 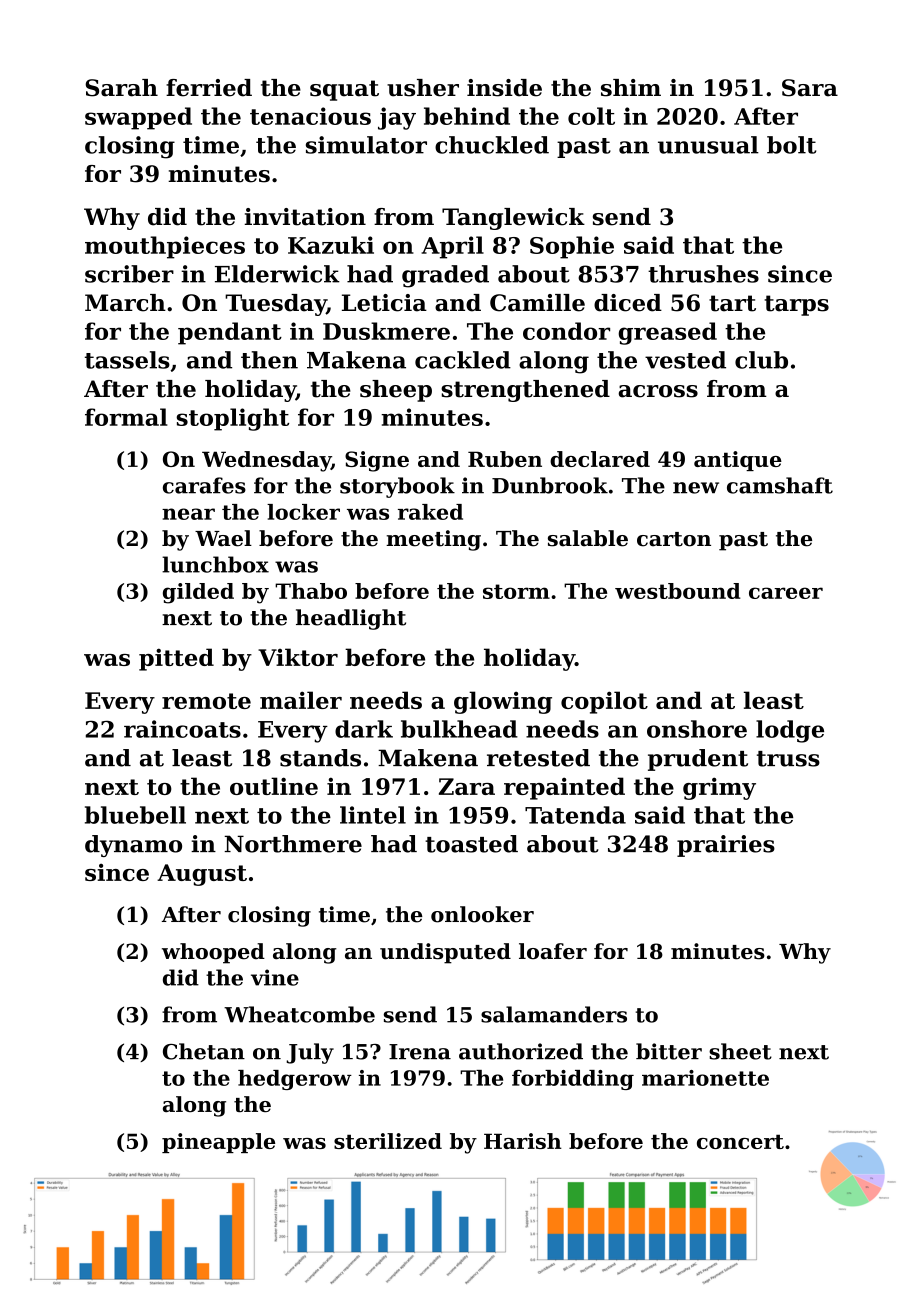 What do you see at coordinates (471, 844) in the page?
I see `toasted` at bounding box center [471, 844].
